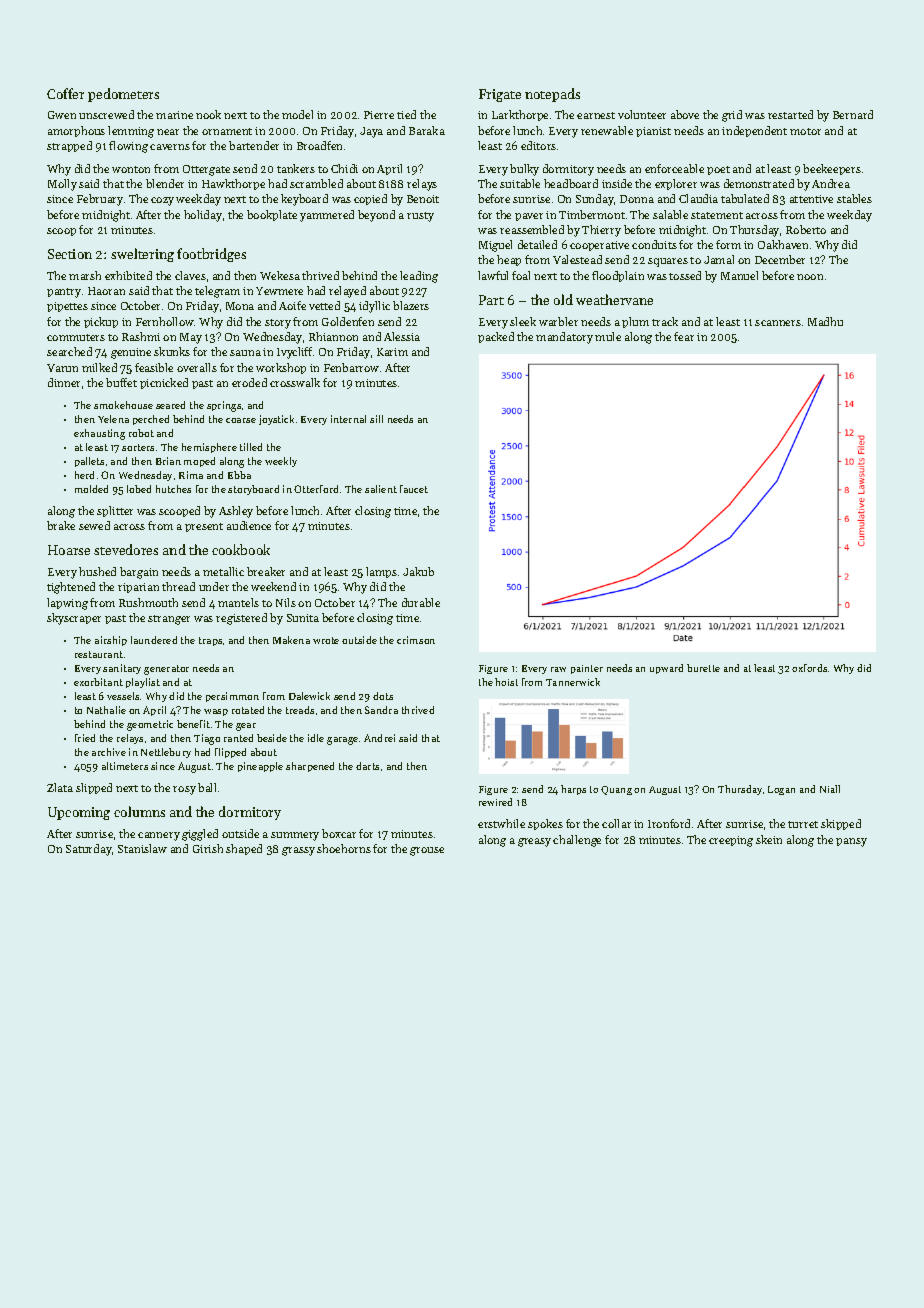 Image resolution: width=924 pixels, height=1308 pixels. I want to click on Chidi, so click(344, 168).
